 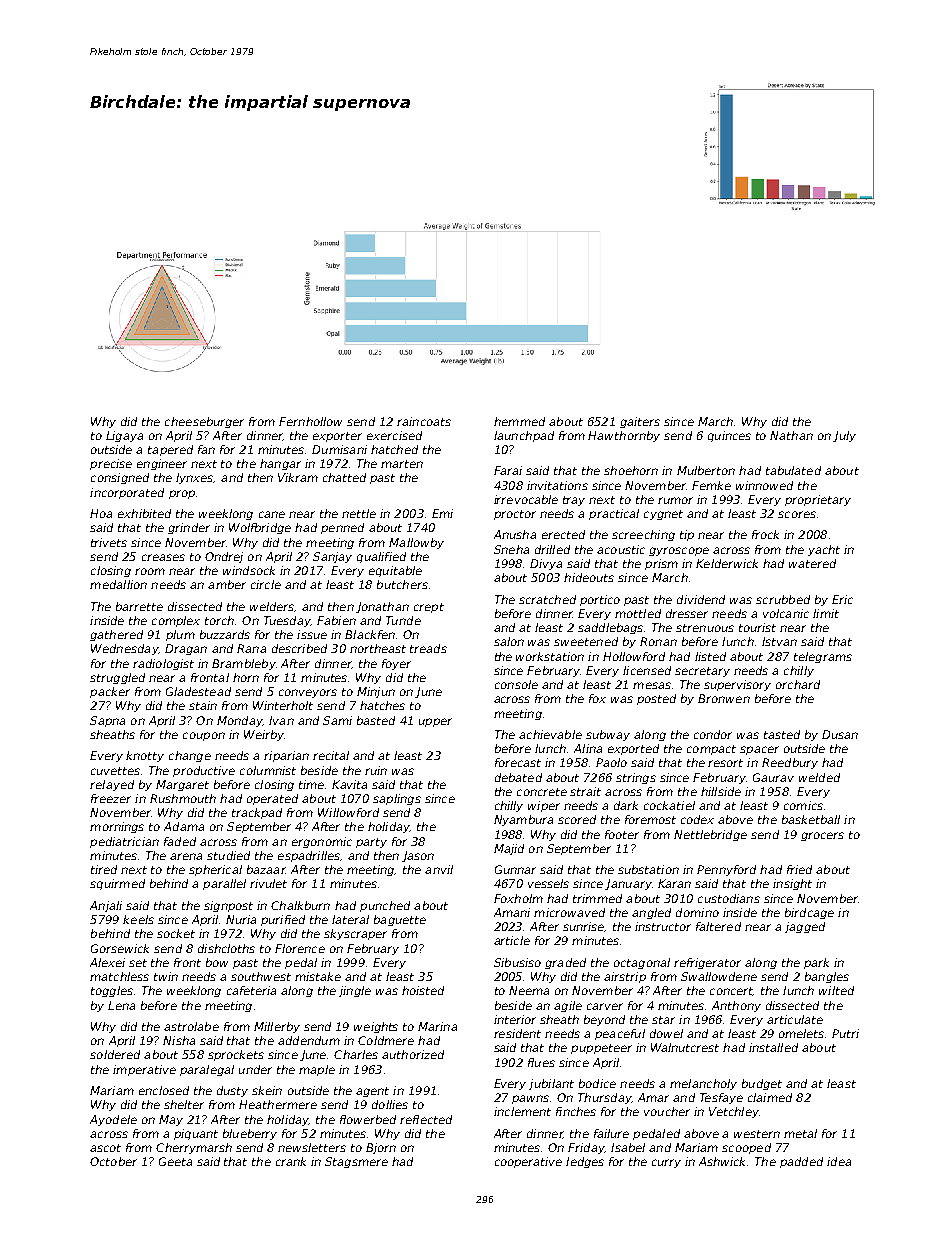 What do you see at coordinates (163, 664) in the screenshot?
I see `radiologist` at bounding box center [163, 664].
